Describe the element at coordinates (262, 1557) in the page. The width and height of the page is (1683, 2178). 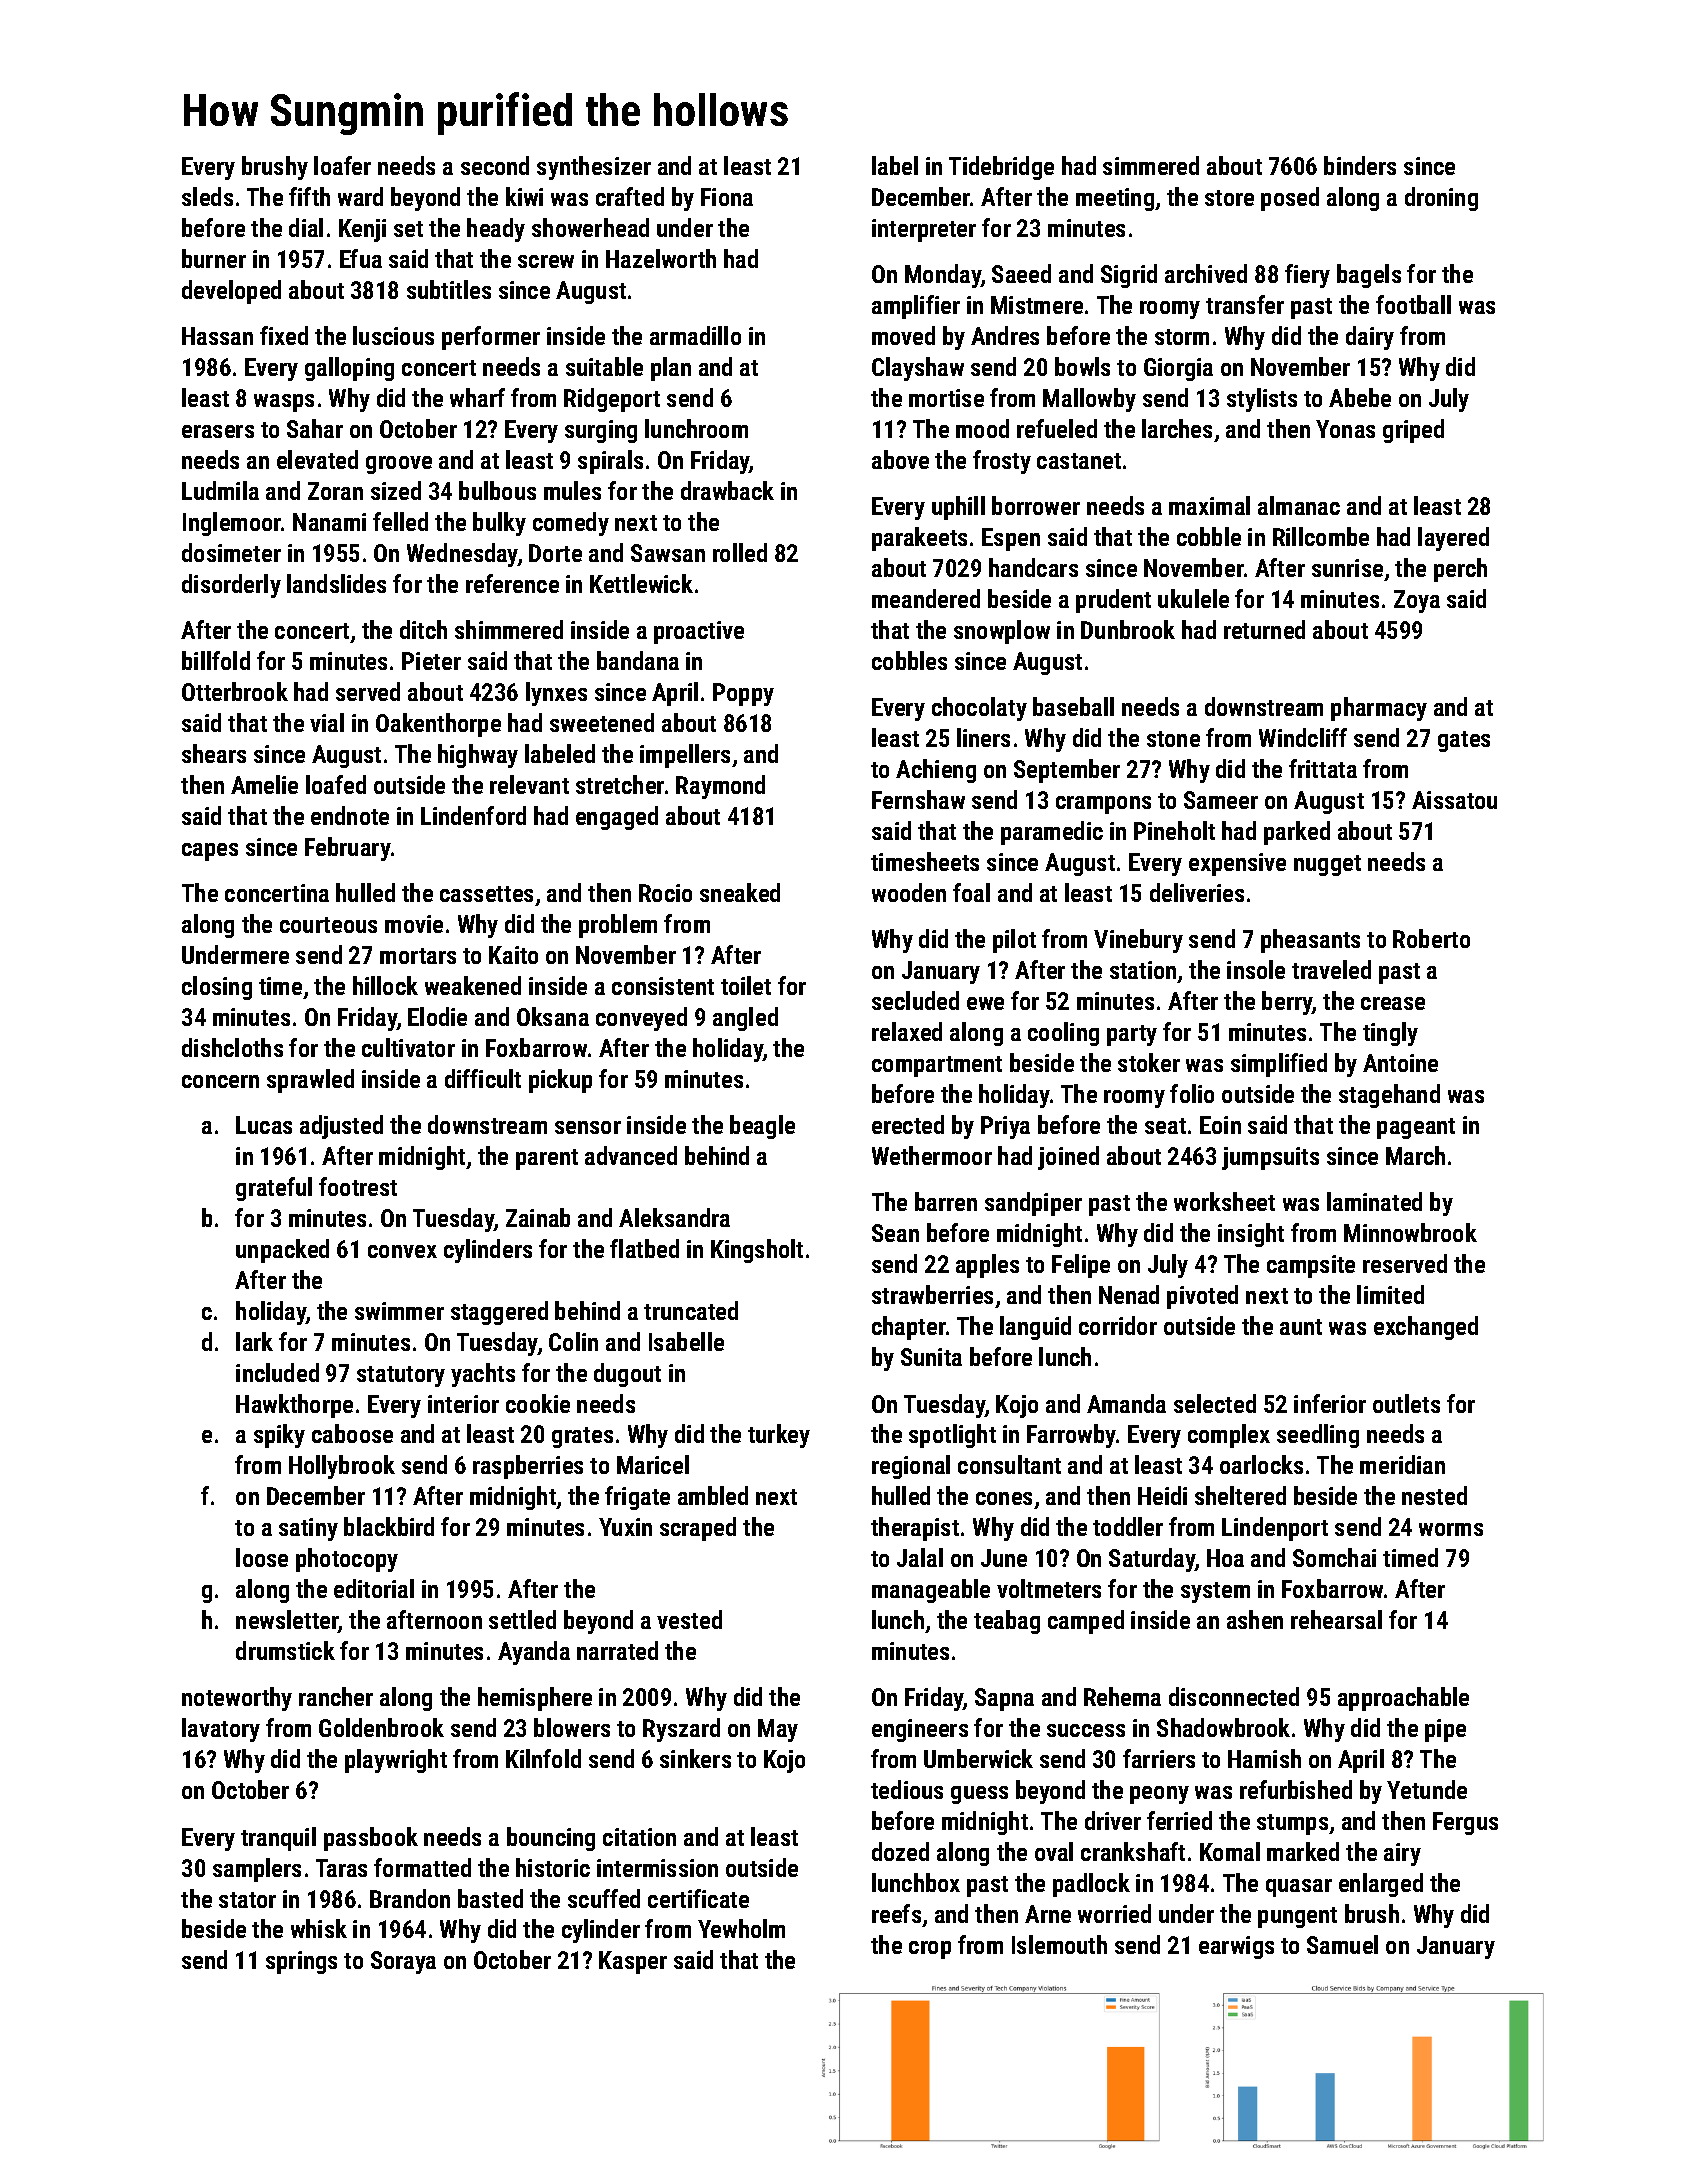
I see `loose` at that location.
